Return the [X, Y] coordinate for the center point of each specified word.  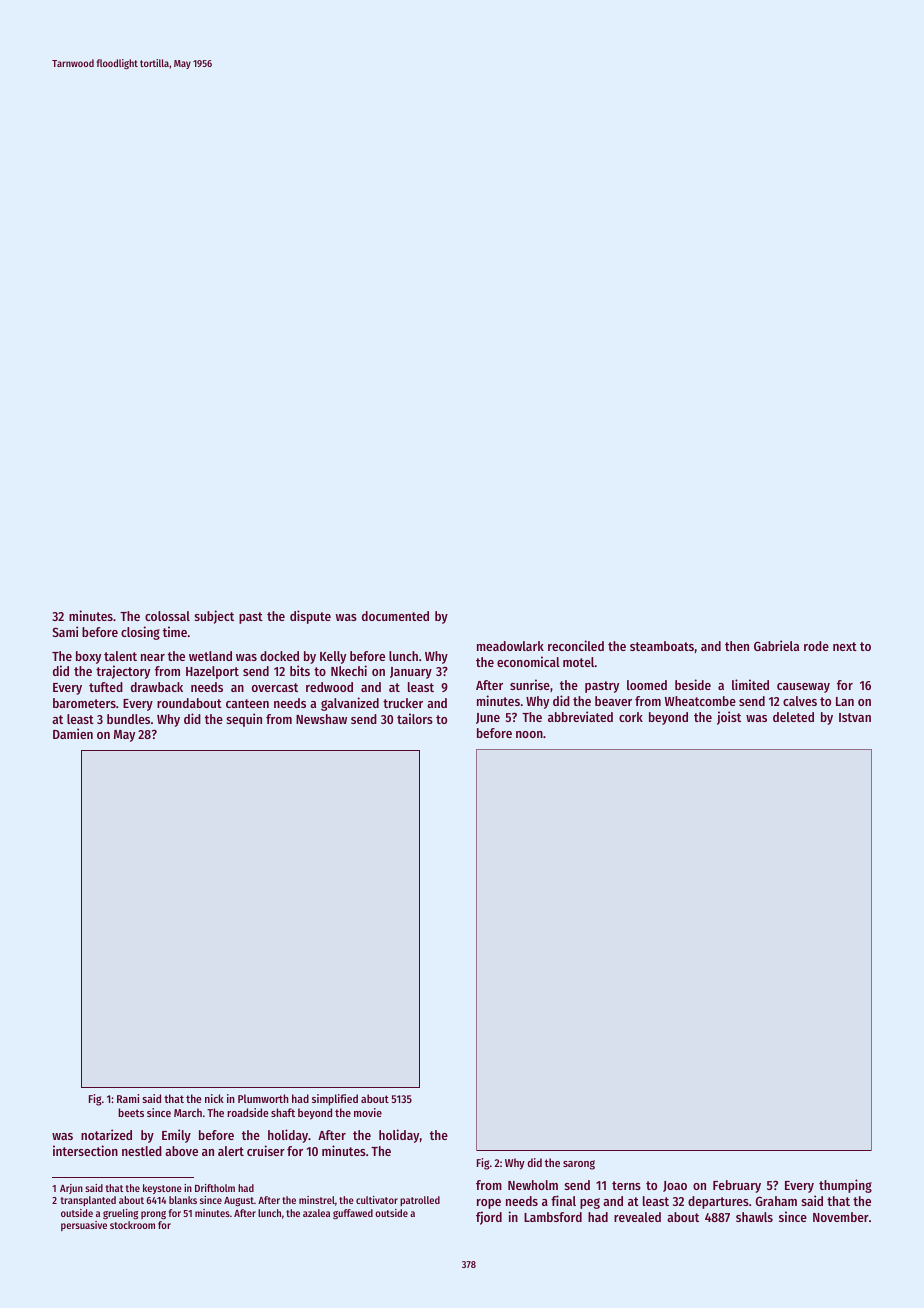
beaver [613, 701]
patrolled [420, 1201]
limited [750, 684]
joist [729, 718]
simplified [335, 1100]
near [153, 657]
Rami [128, 1098]
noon [529, 734]
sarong [579, 1165]
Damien [73, 733]
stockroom [132, 1225]
